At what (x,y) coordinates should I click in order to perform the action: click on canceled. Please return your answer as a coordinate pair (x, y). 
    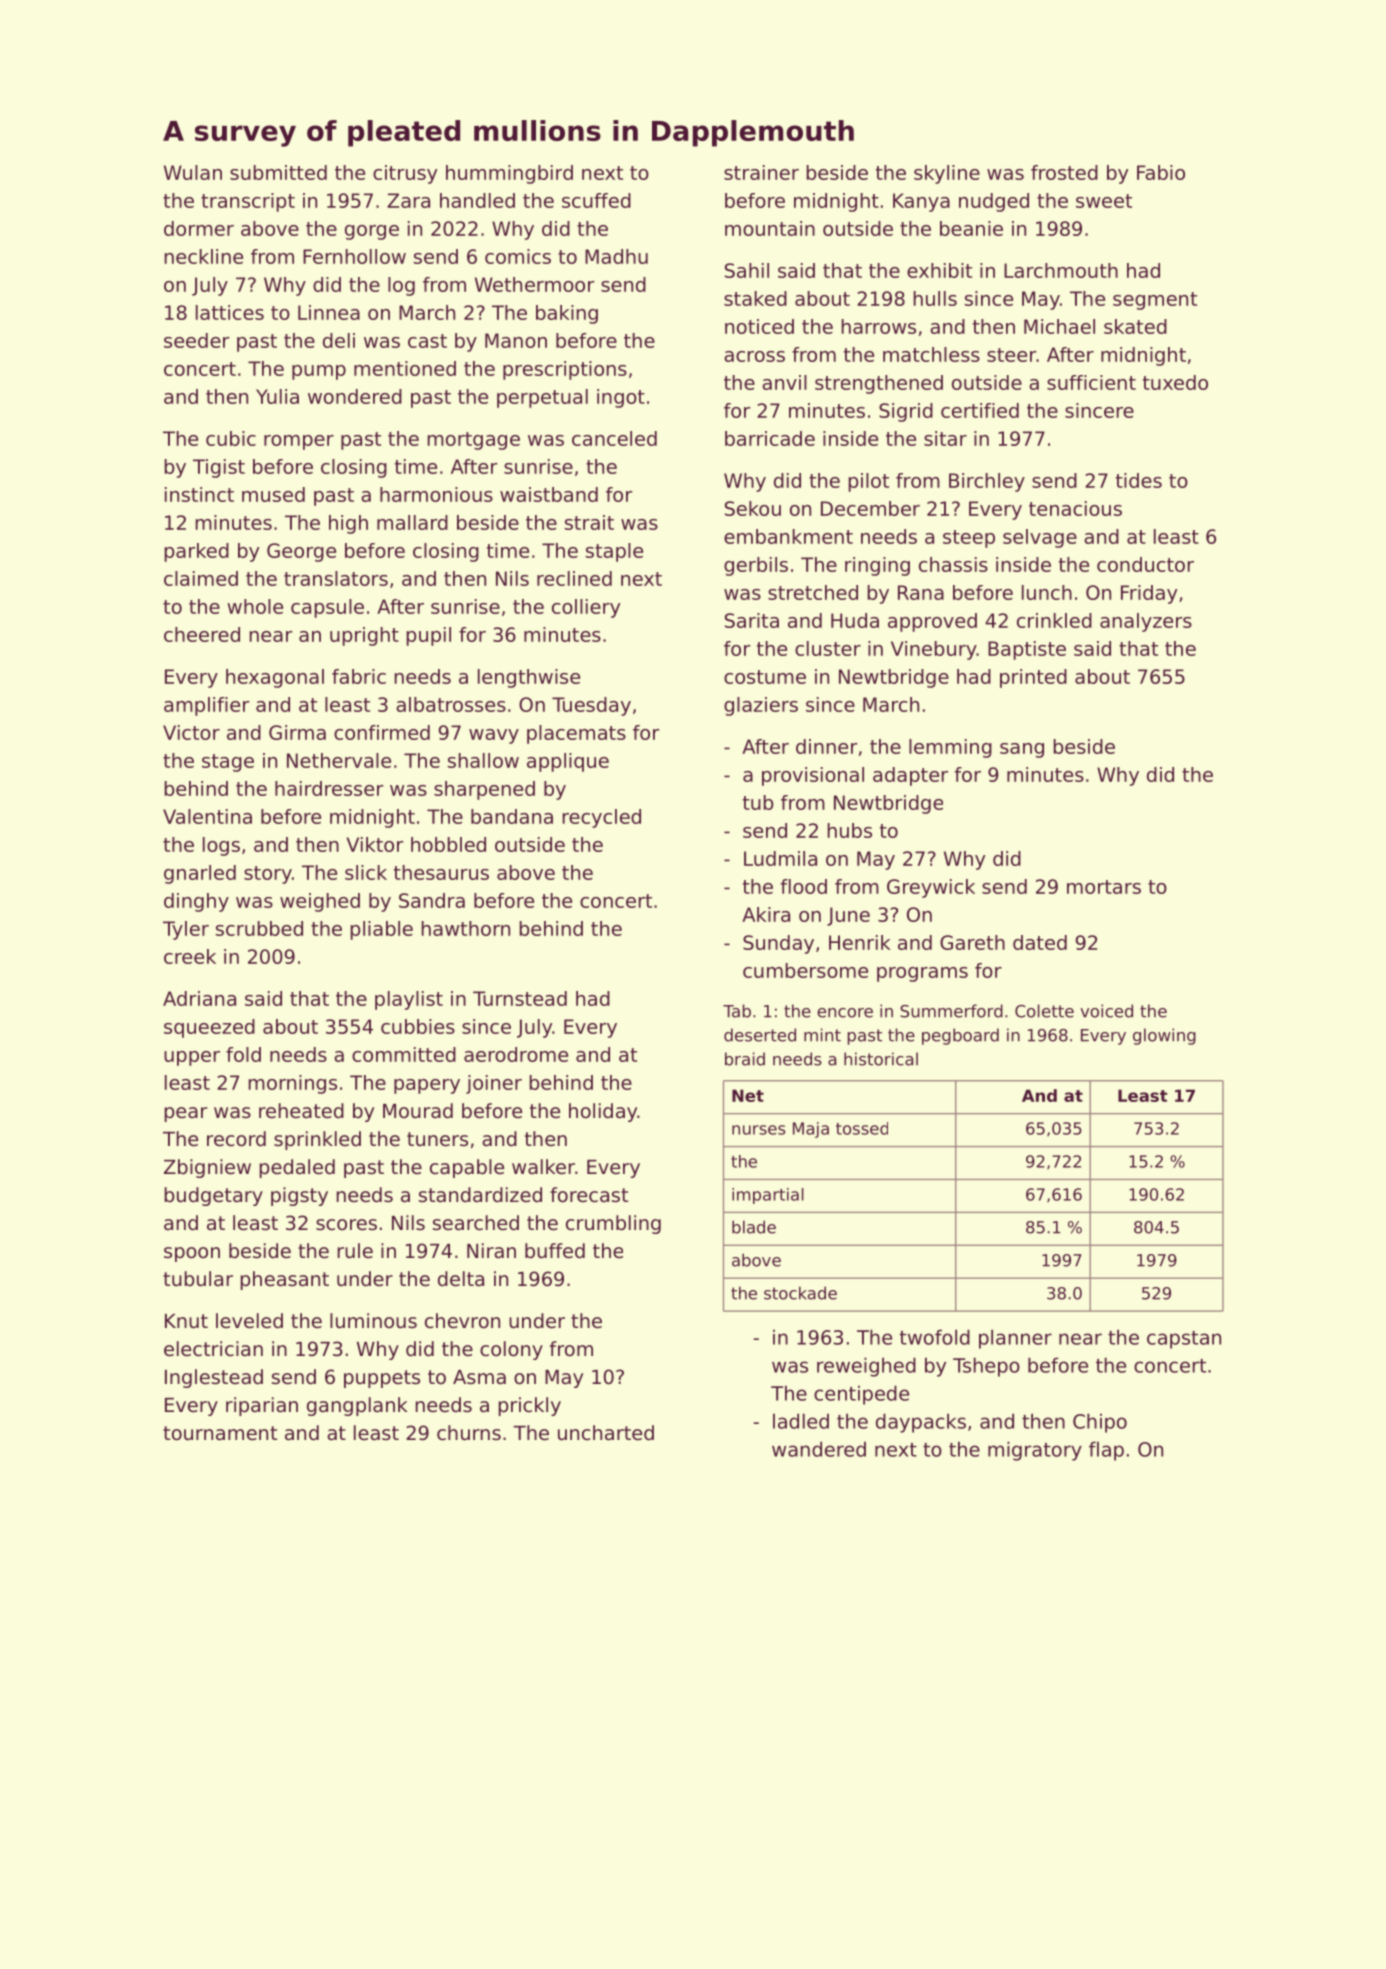
    Looking at the image, I should click on (614, 438).
